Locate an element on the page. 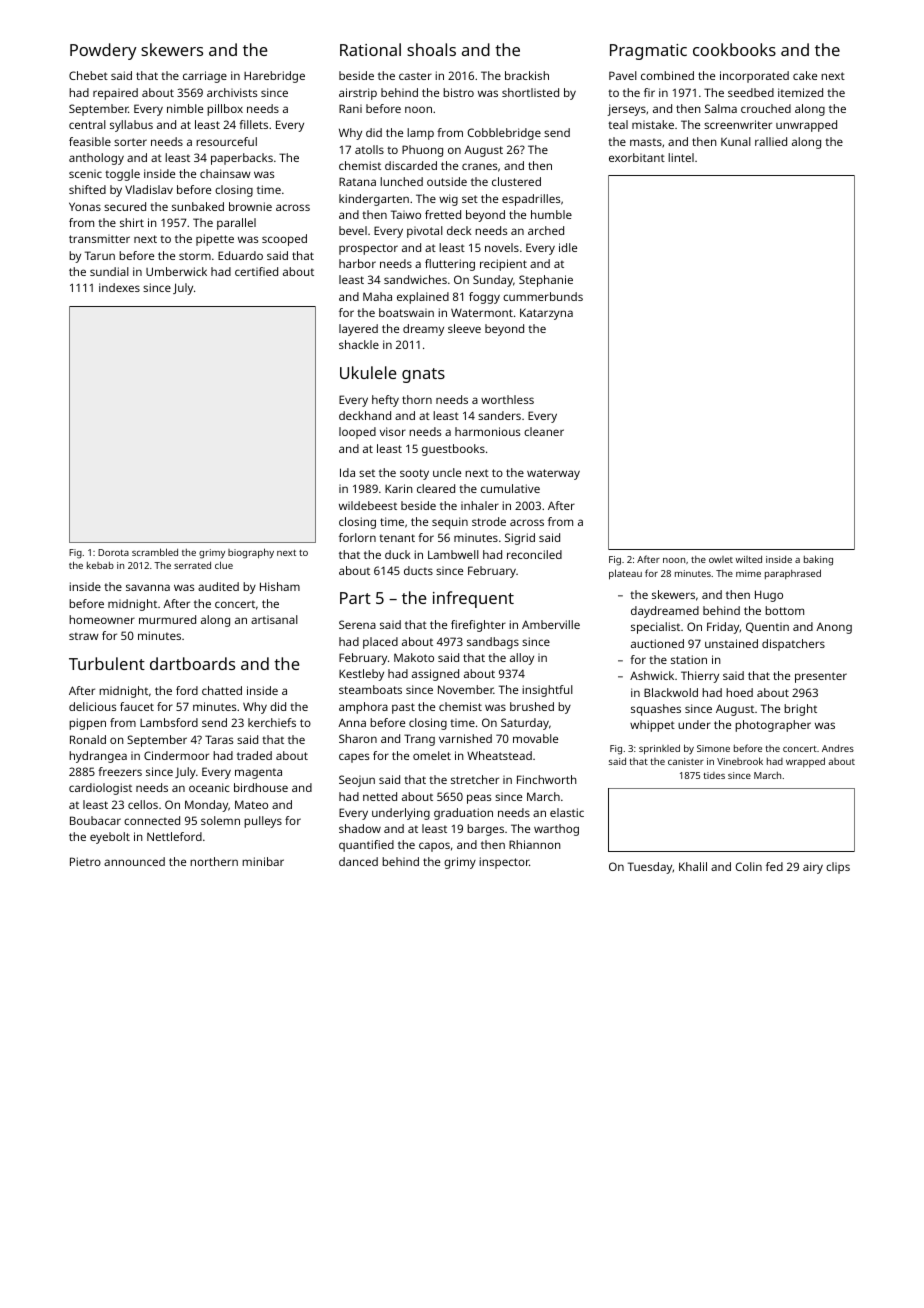 Image resolution: width=924 pixels, height=1308 pixels. assigned is located at coordinates (435, 675).
